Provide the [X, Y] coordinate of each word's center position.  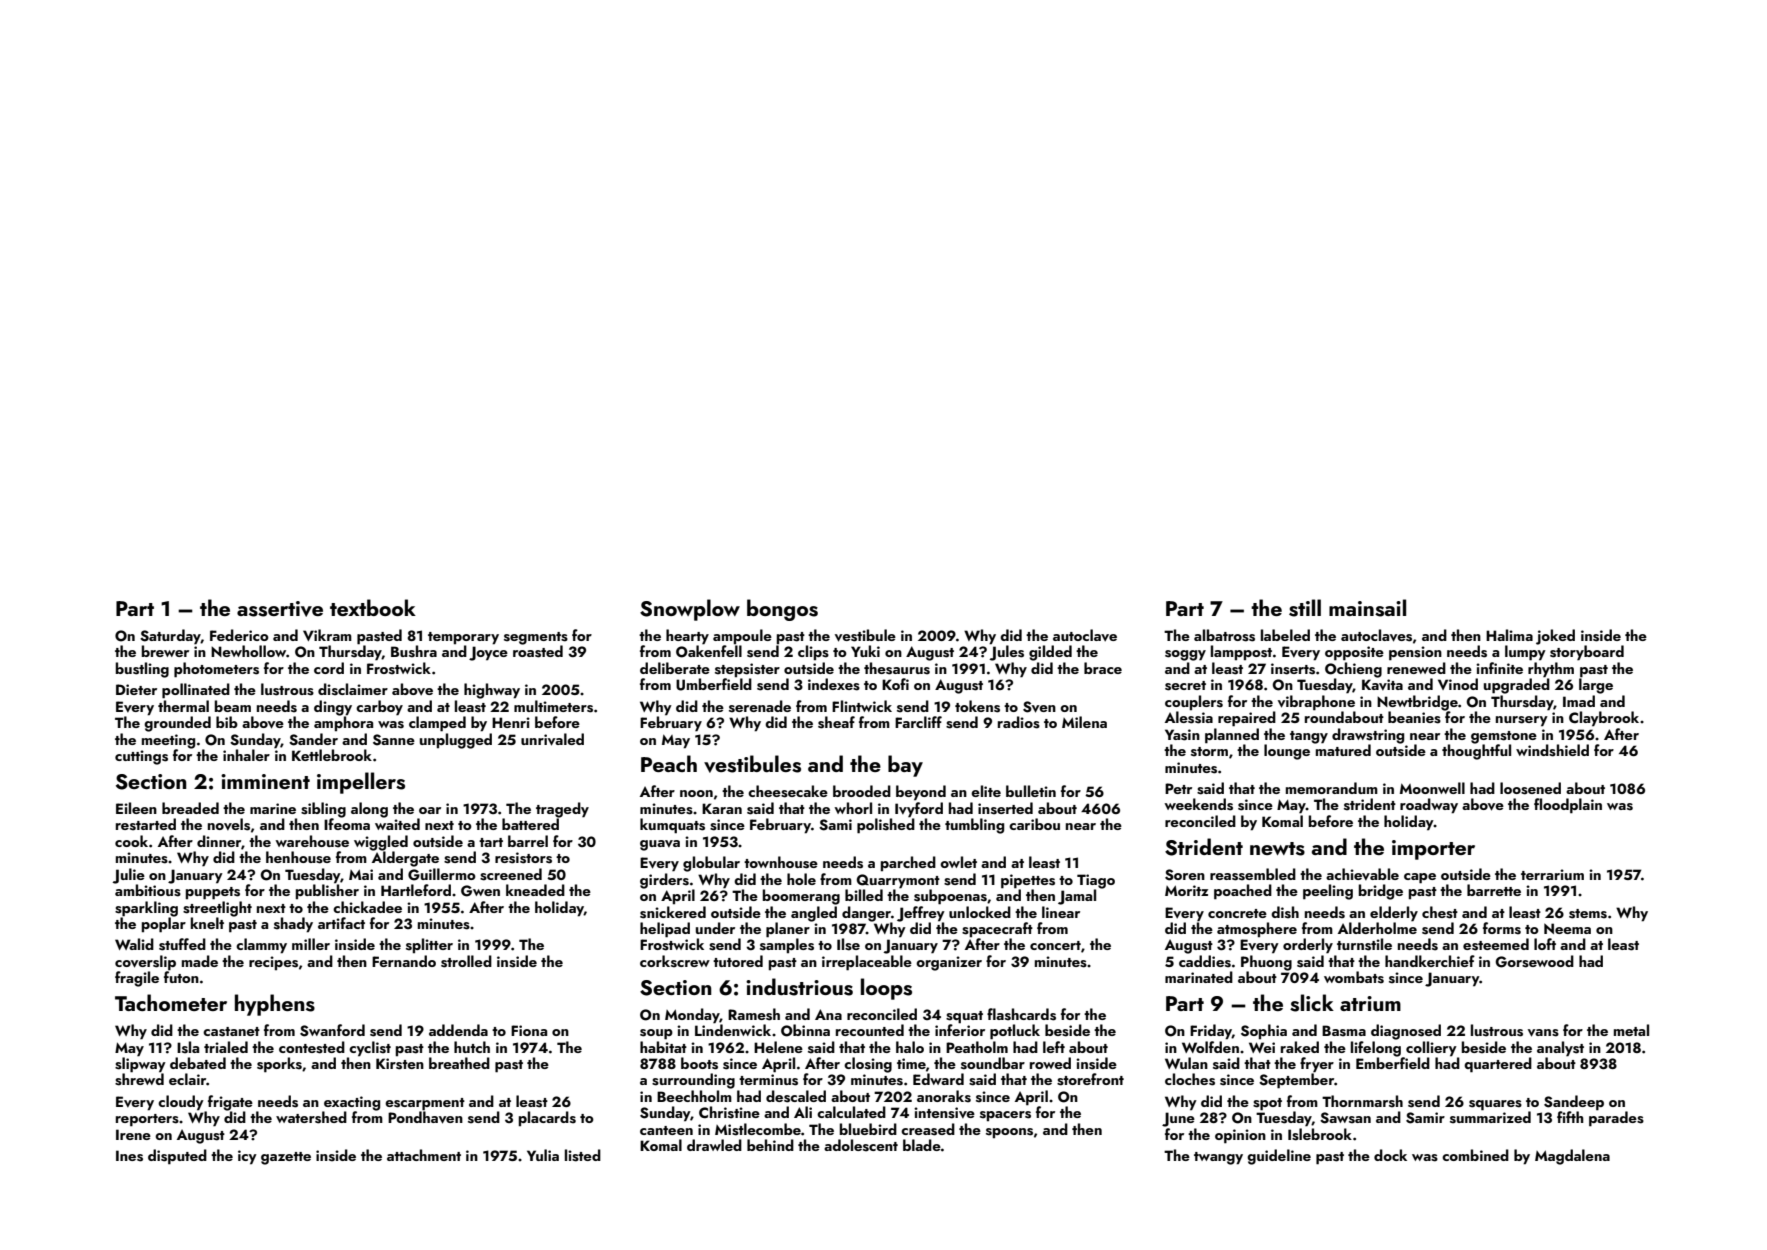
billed [864, 895]
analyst [1560, 1049]
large [1596, 686]
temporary [463, 638]
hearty [687, 637]
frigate [230, 1103]
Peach [669, 763]
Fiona [529, 1030]
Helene [778, 1047]
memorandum [1332, 788]
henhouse [298, 857]
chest [1440, 912]
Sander [313, 739]
